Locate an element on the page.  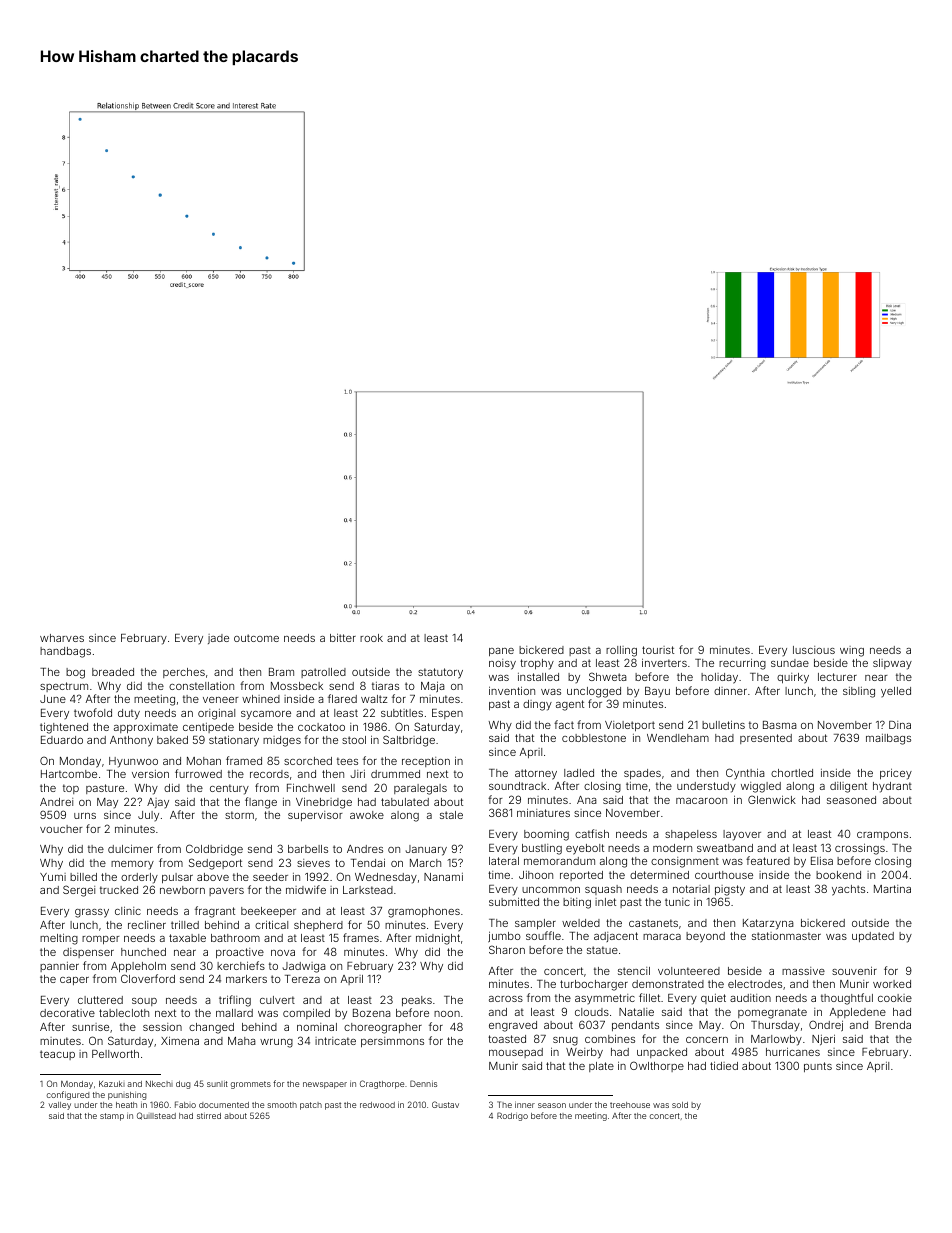
tourist is located at coordinates (658, 650).
